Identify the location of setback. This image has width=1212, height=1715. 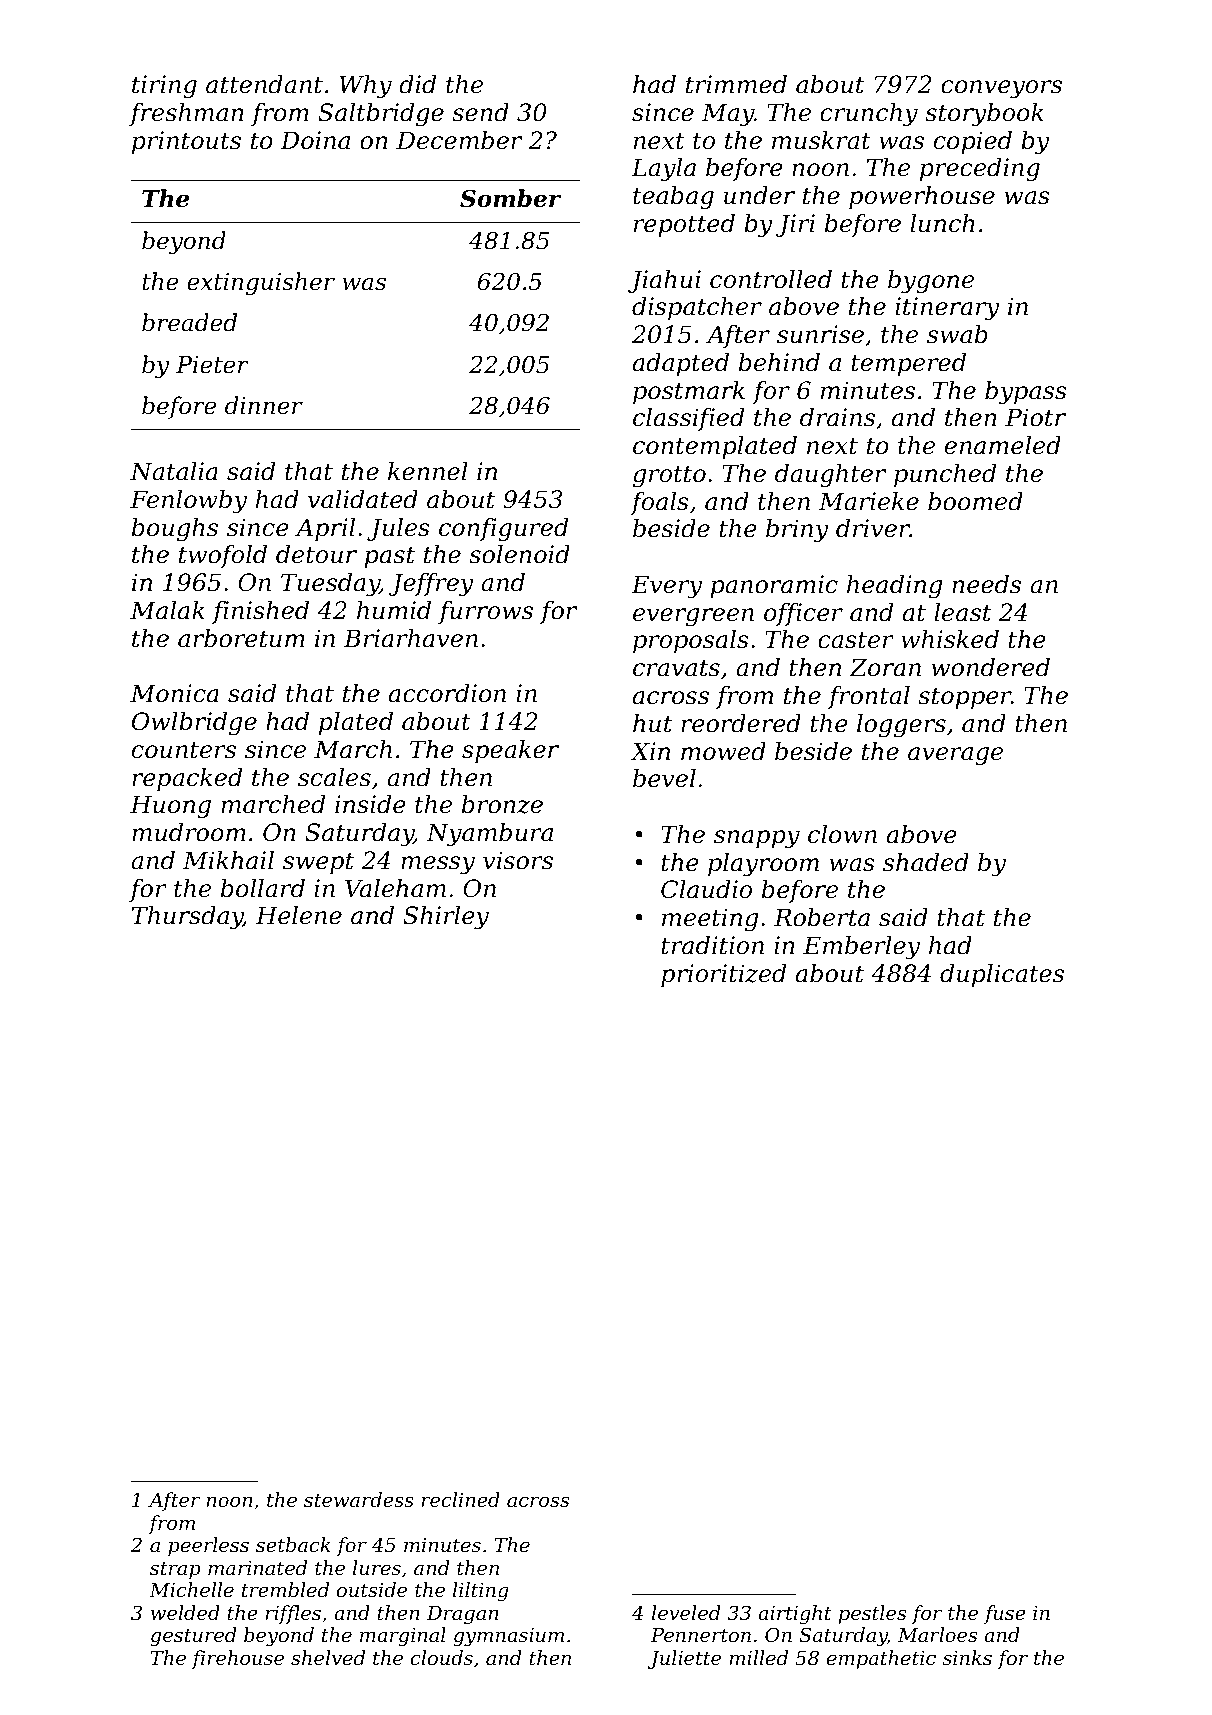
(293, 1544).
